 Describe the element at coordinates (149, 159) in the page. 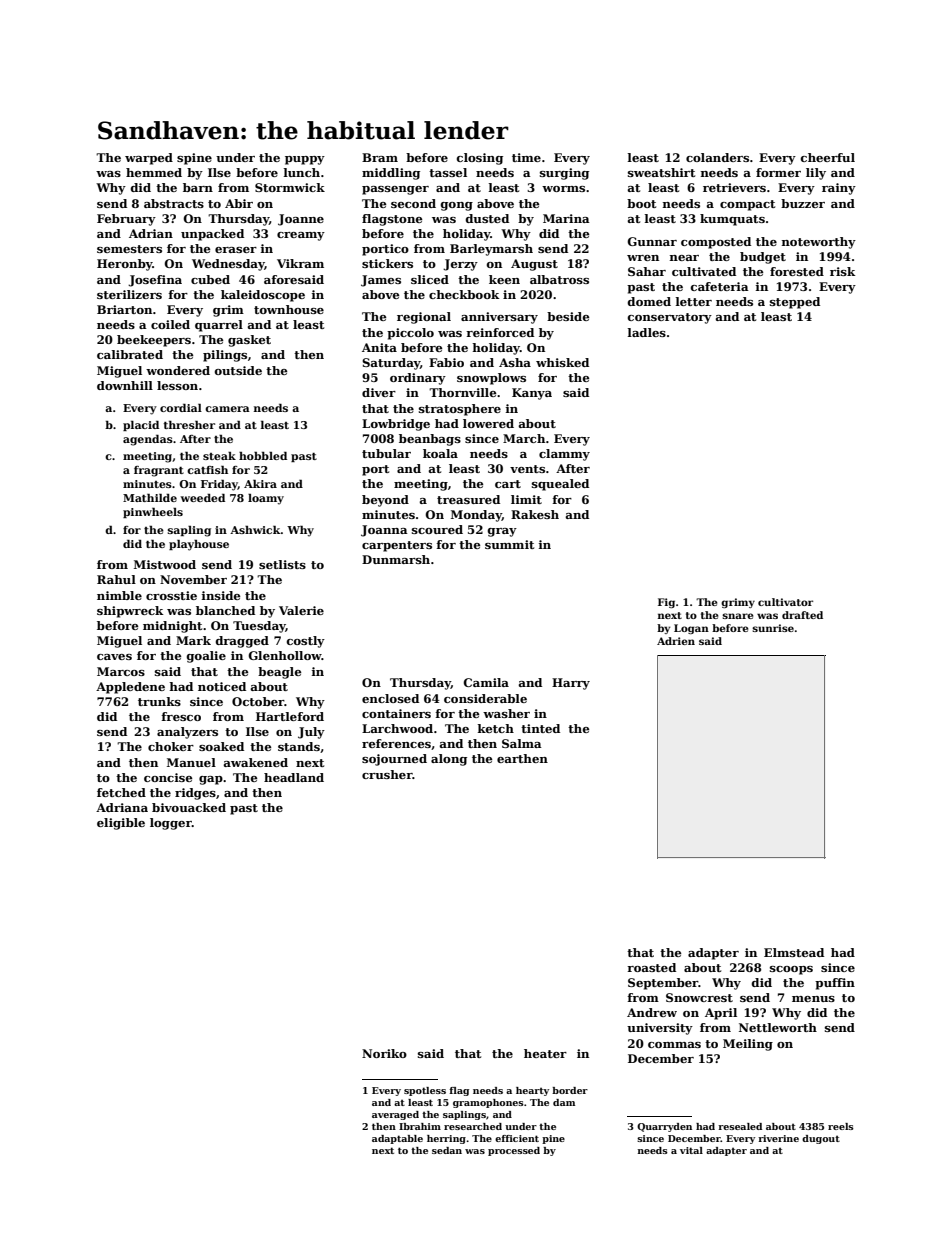

I see `warped` at that location.
